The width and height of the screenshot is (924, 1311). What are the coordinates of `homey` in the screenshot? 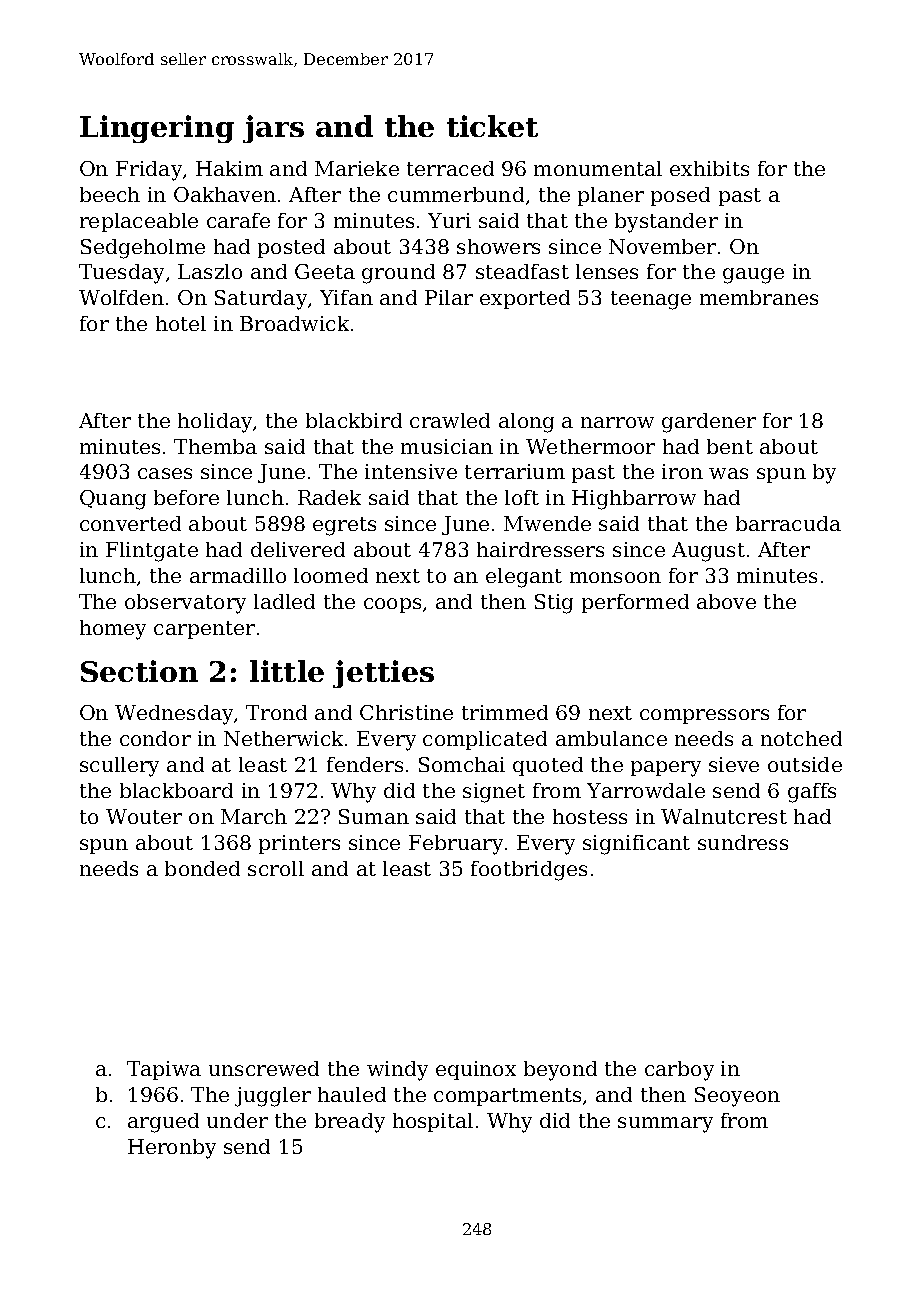 It's located at (113, 630).
